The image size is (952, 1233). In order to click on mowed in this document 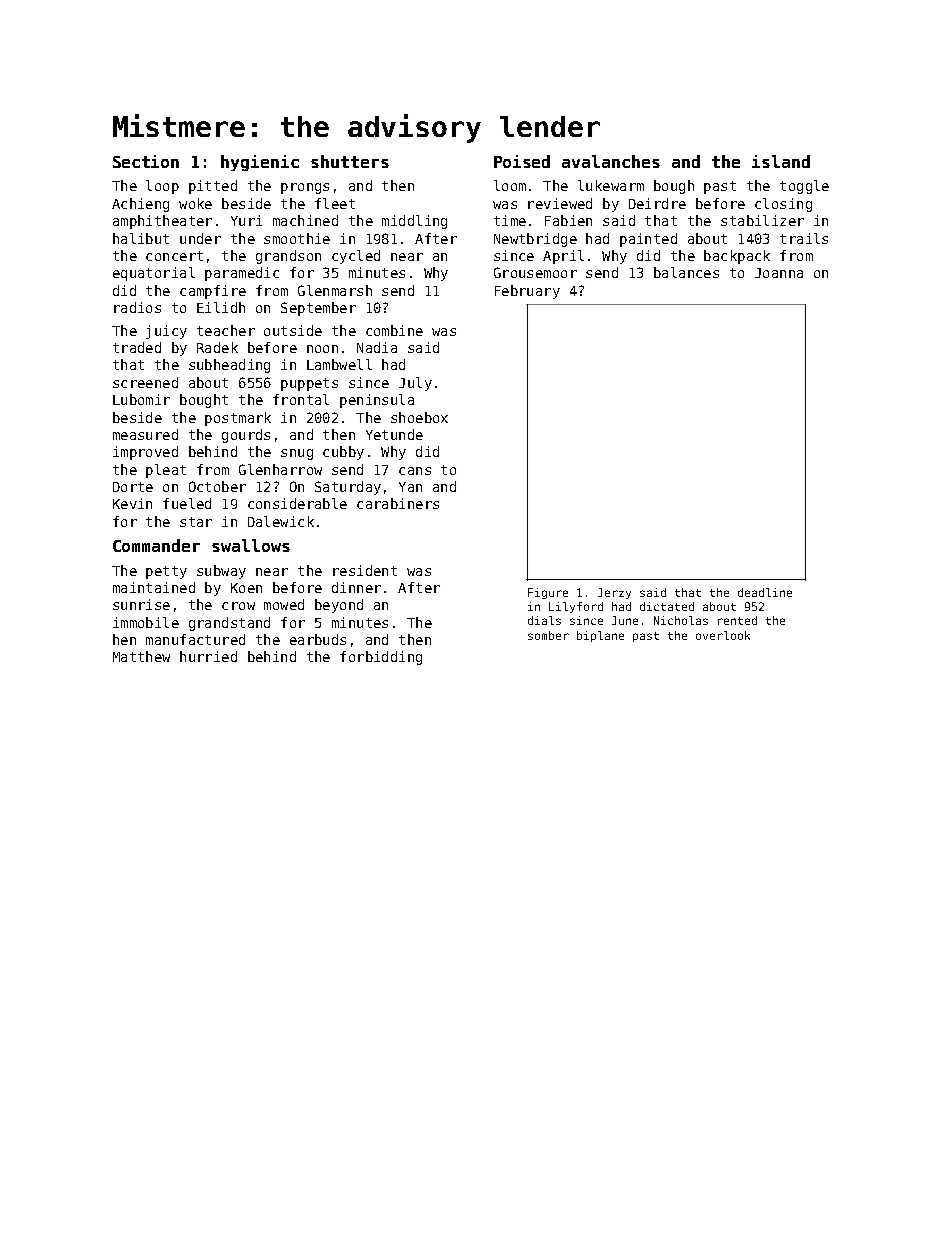, I will do `click(284, 604)`.
